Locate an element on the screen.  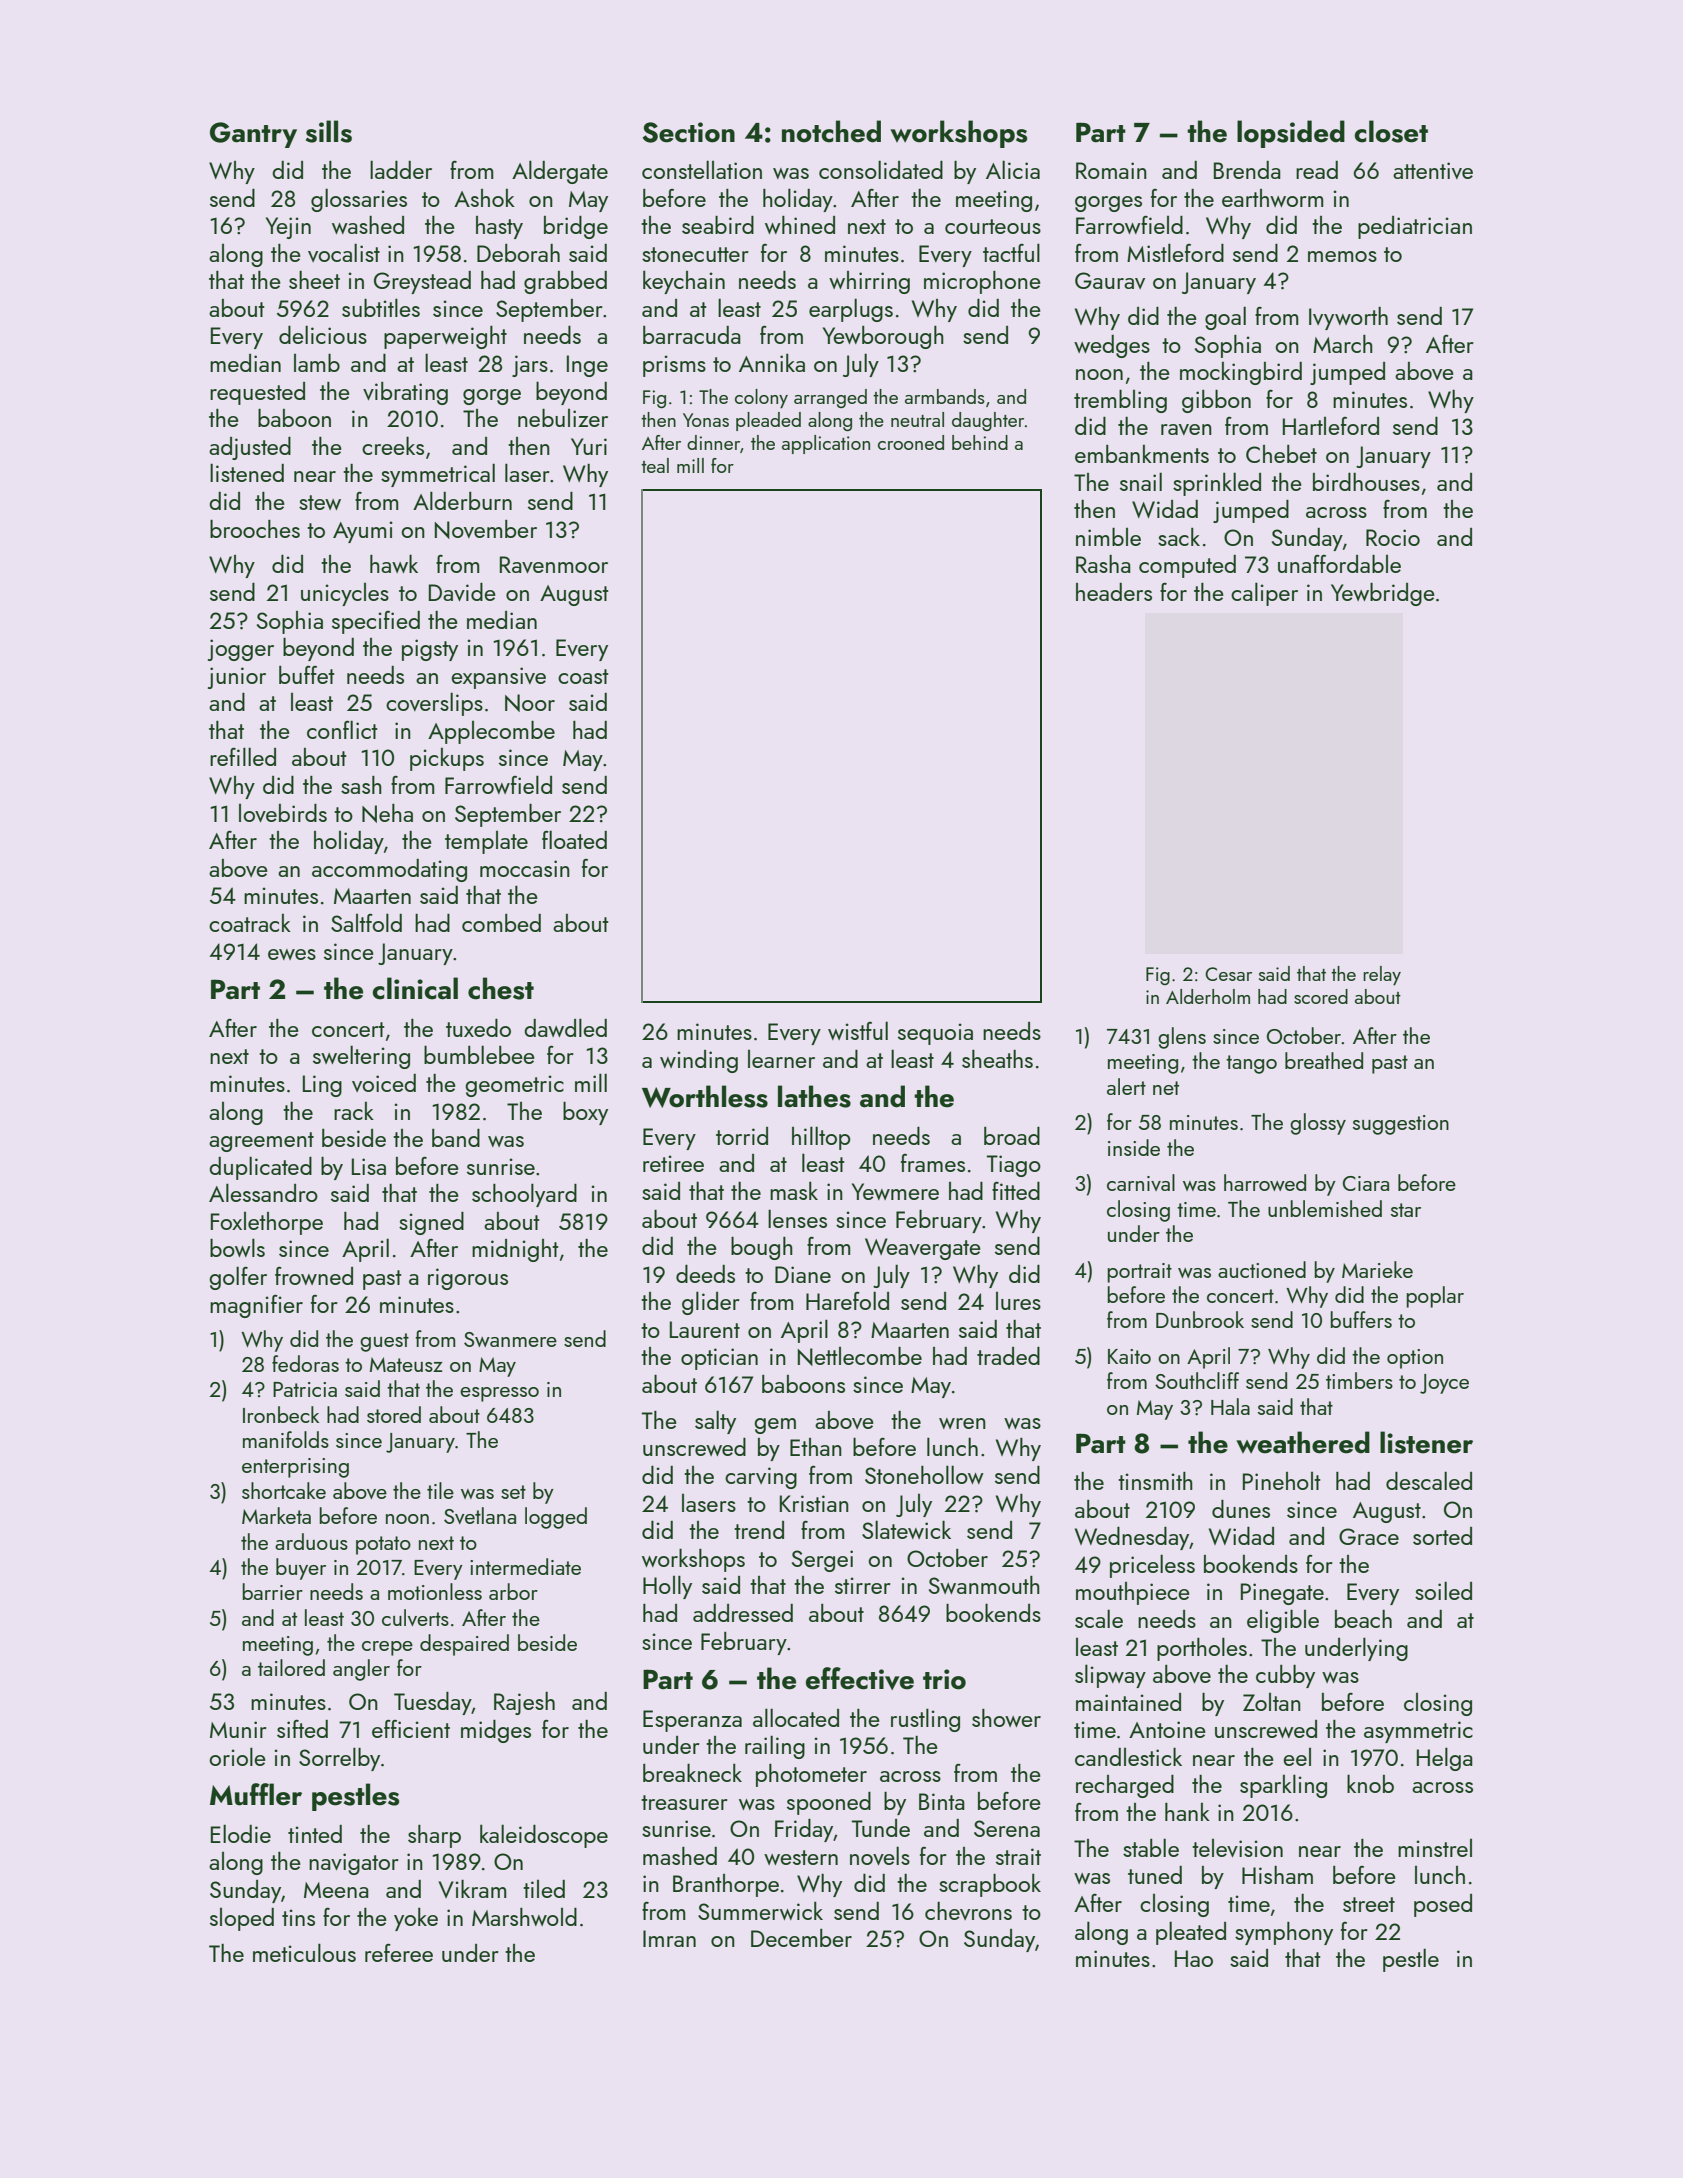
sills is located at coordinates (329, 131).
